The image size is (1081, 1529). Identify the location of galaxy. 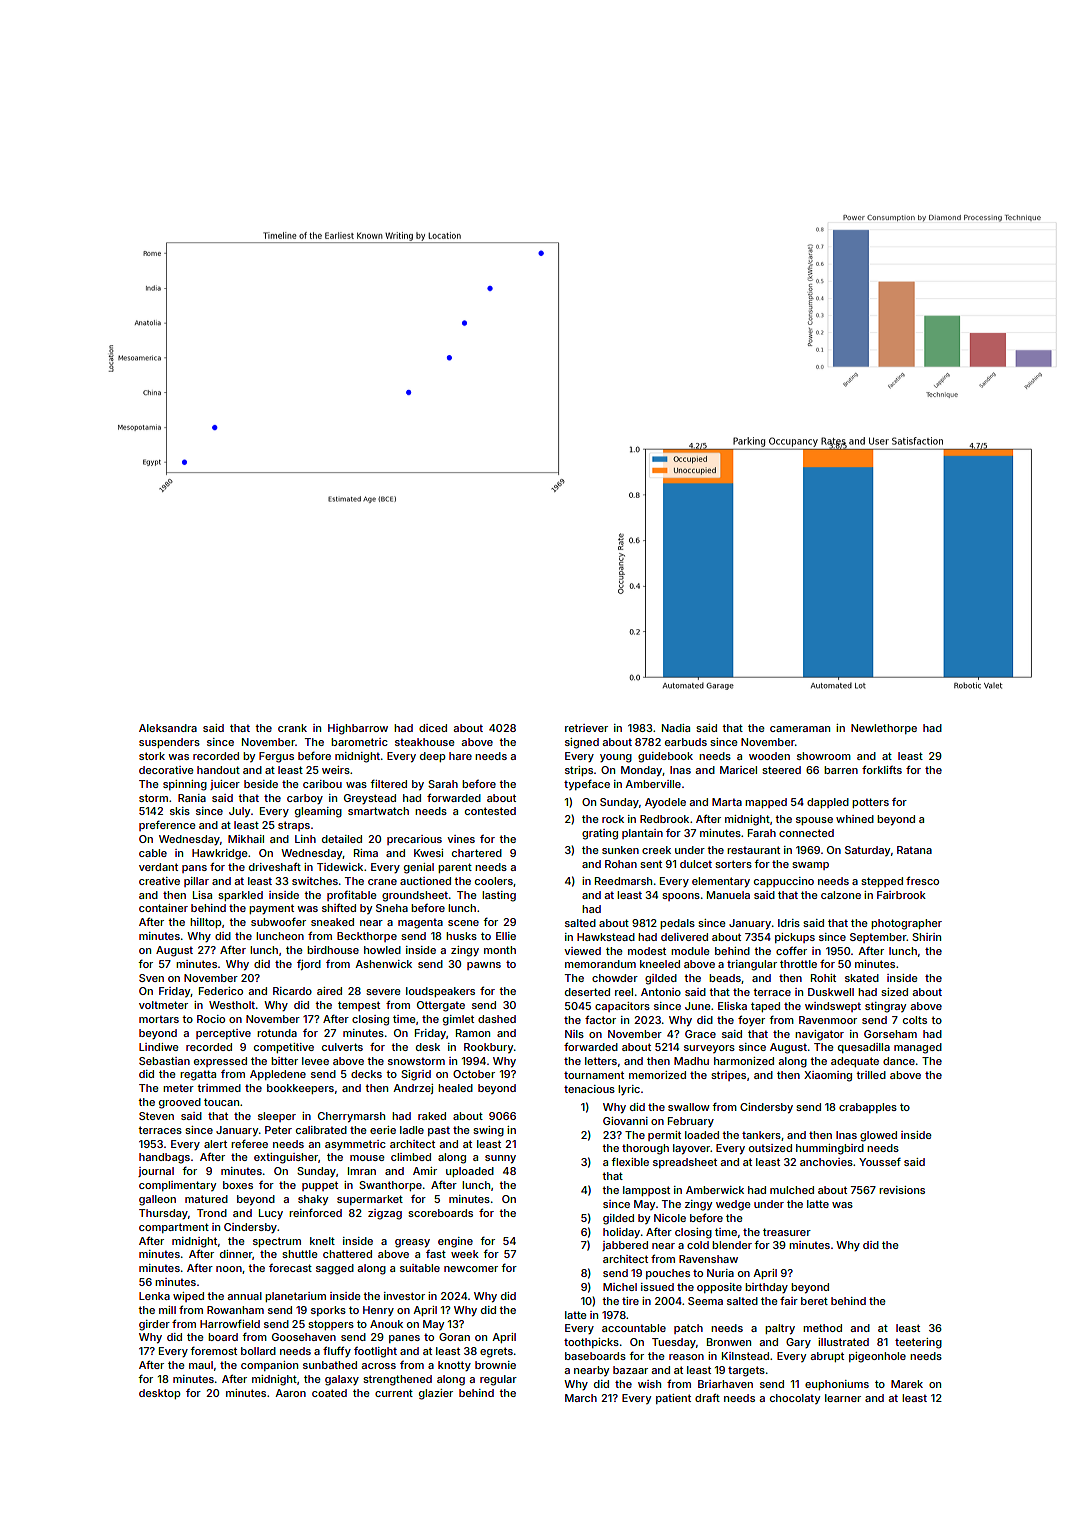
(342, 1380).
